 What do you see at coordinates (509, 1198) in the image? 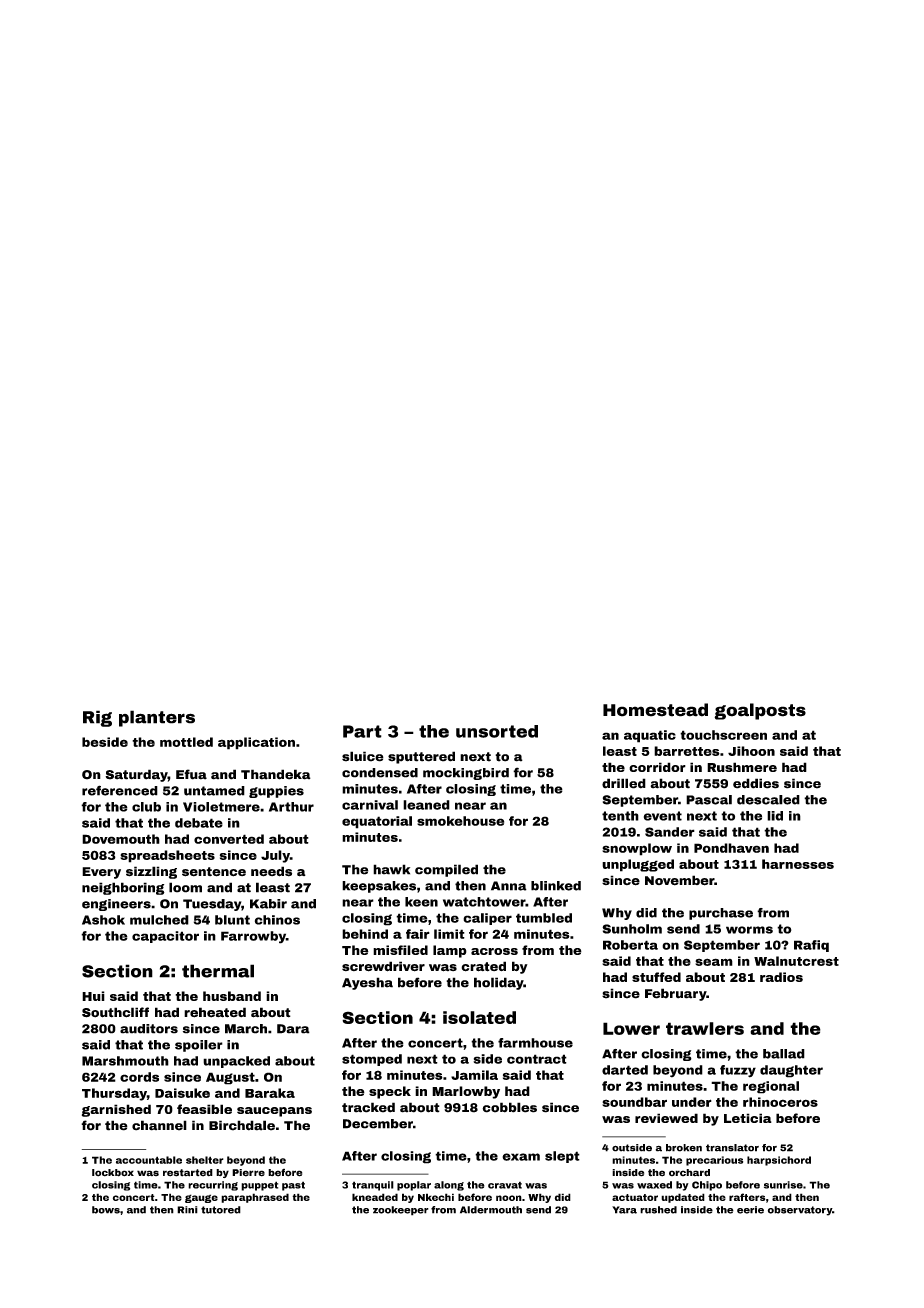
I see `noon` at bounding box center [509, 1198].
